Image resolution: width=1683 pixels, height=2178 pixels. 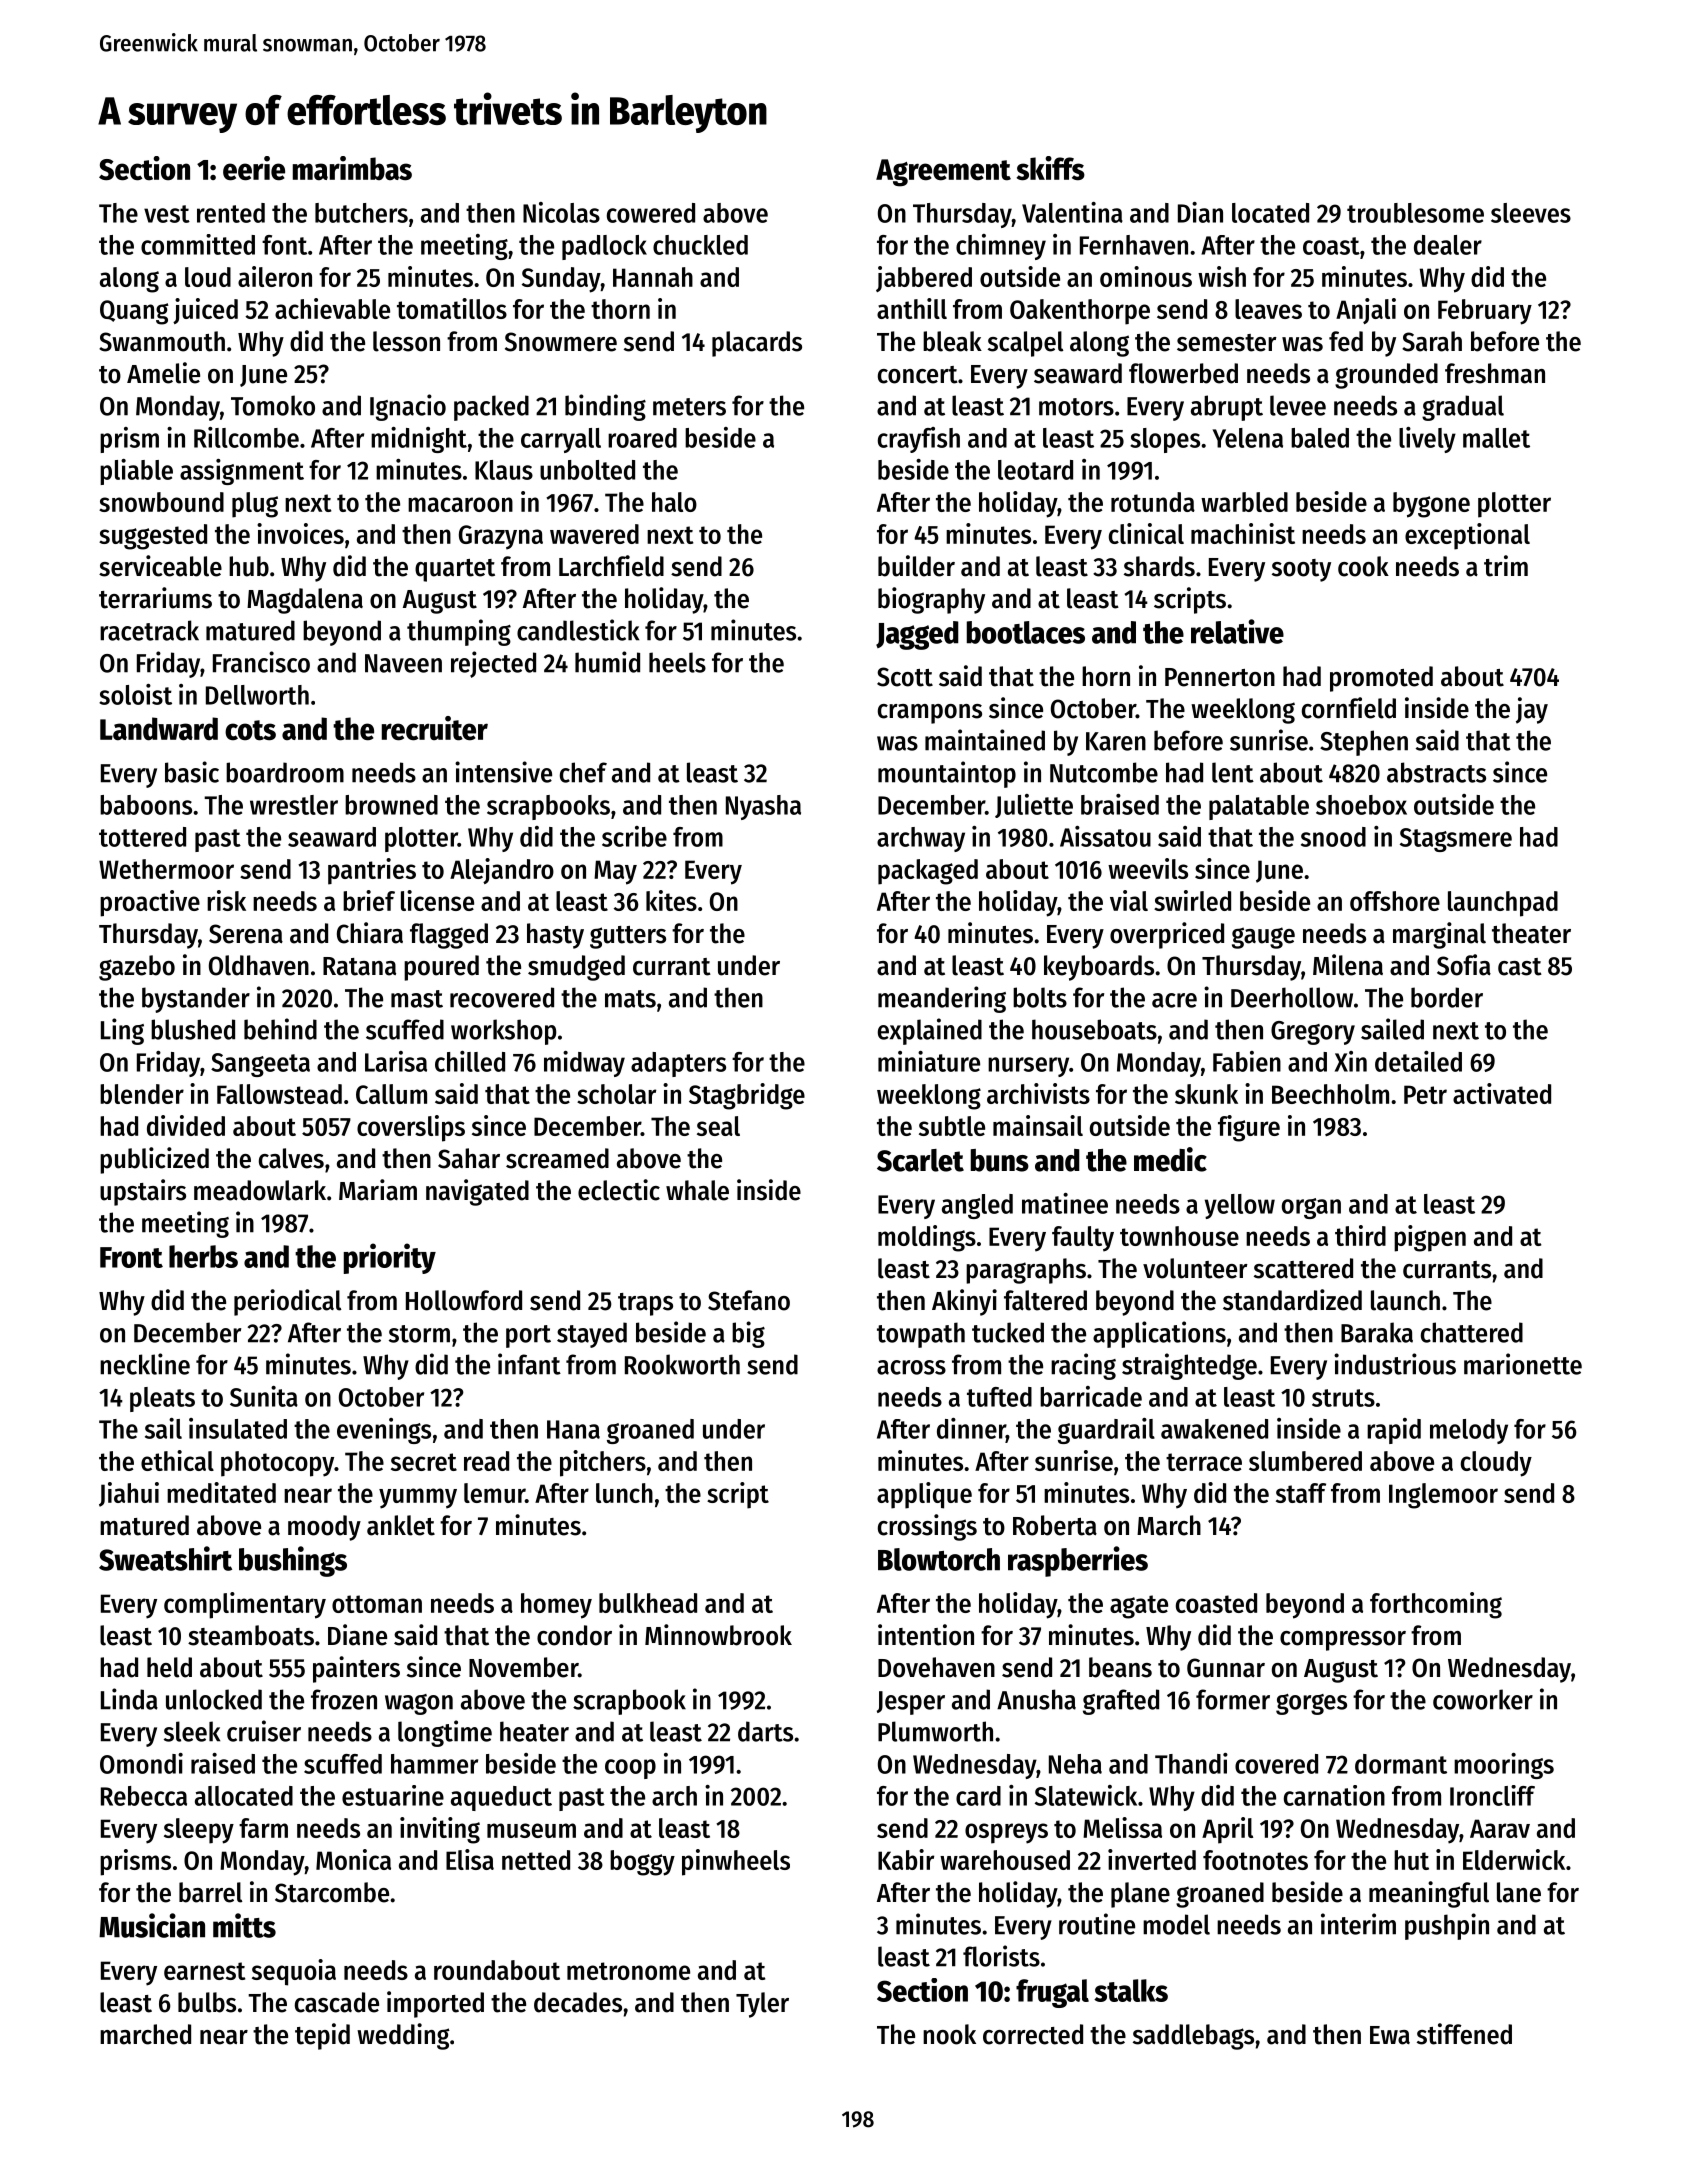 What do you see at coordinates (408, 407) in the screenshot?
I see `Ignacio` at bounding box center [408, 407].
